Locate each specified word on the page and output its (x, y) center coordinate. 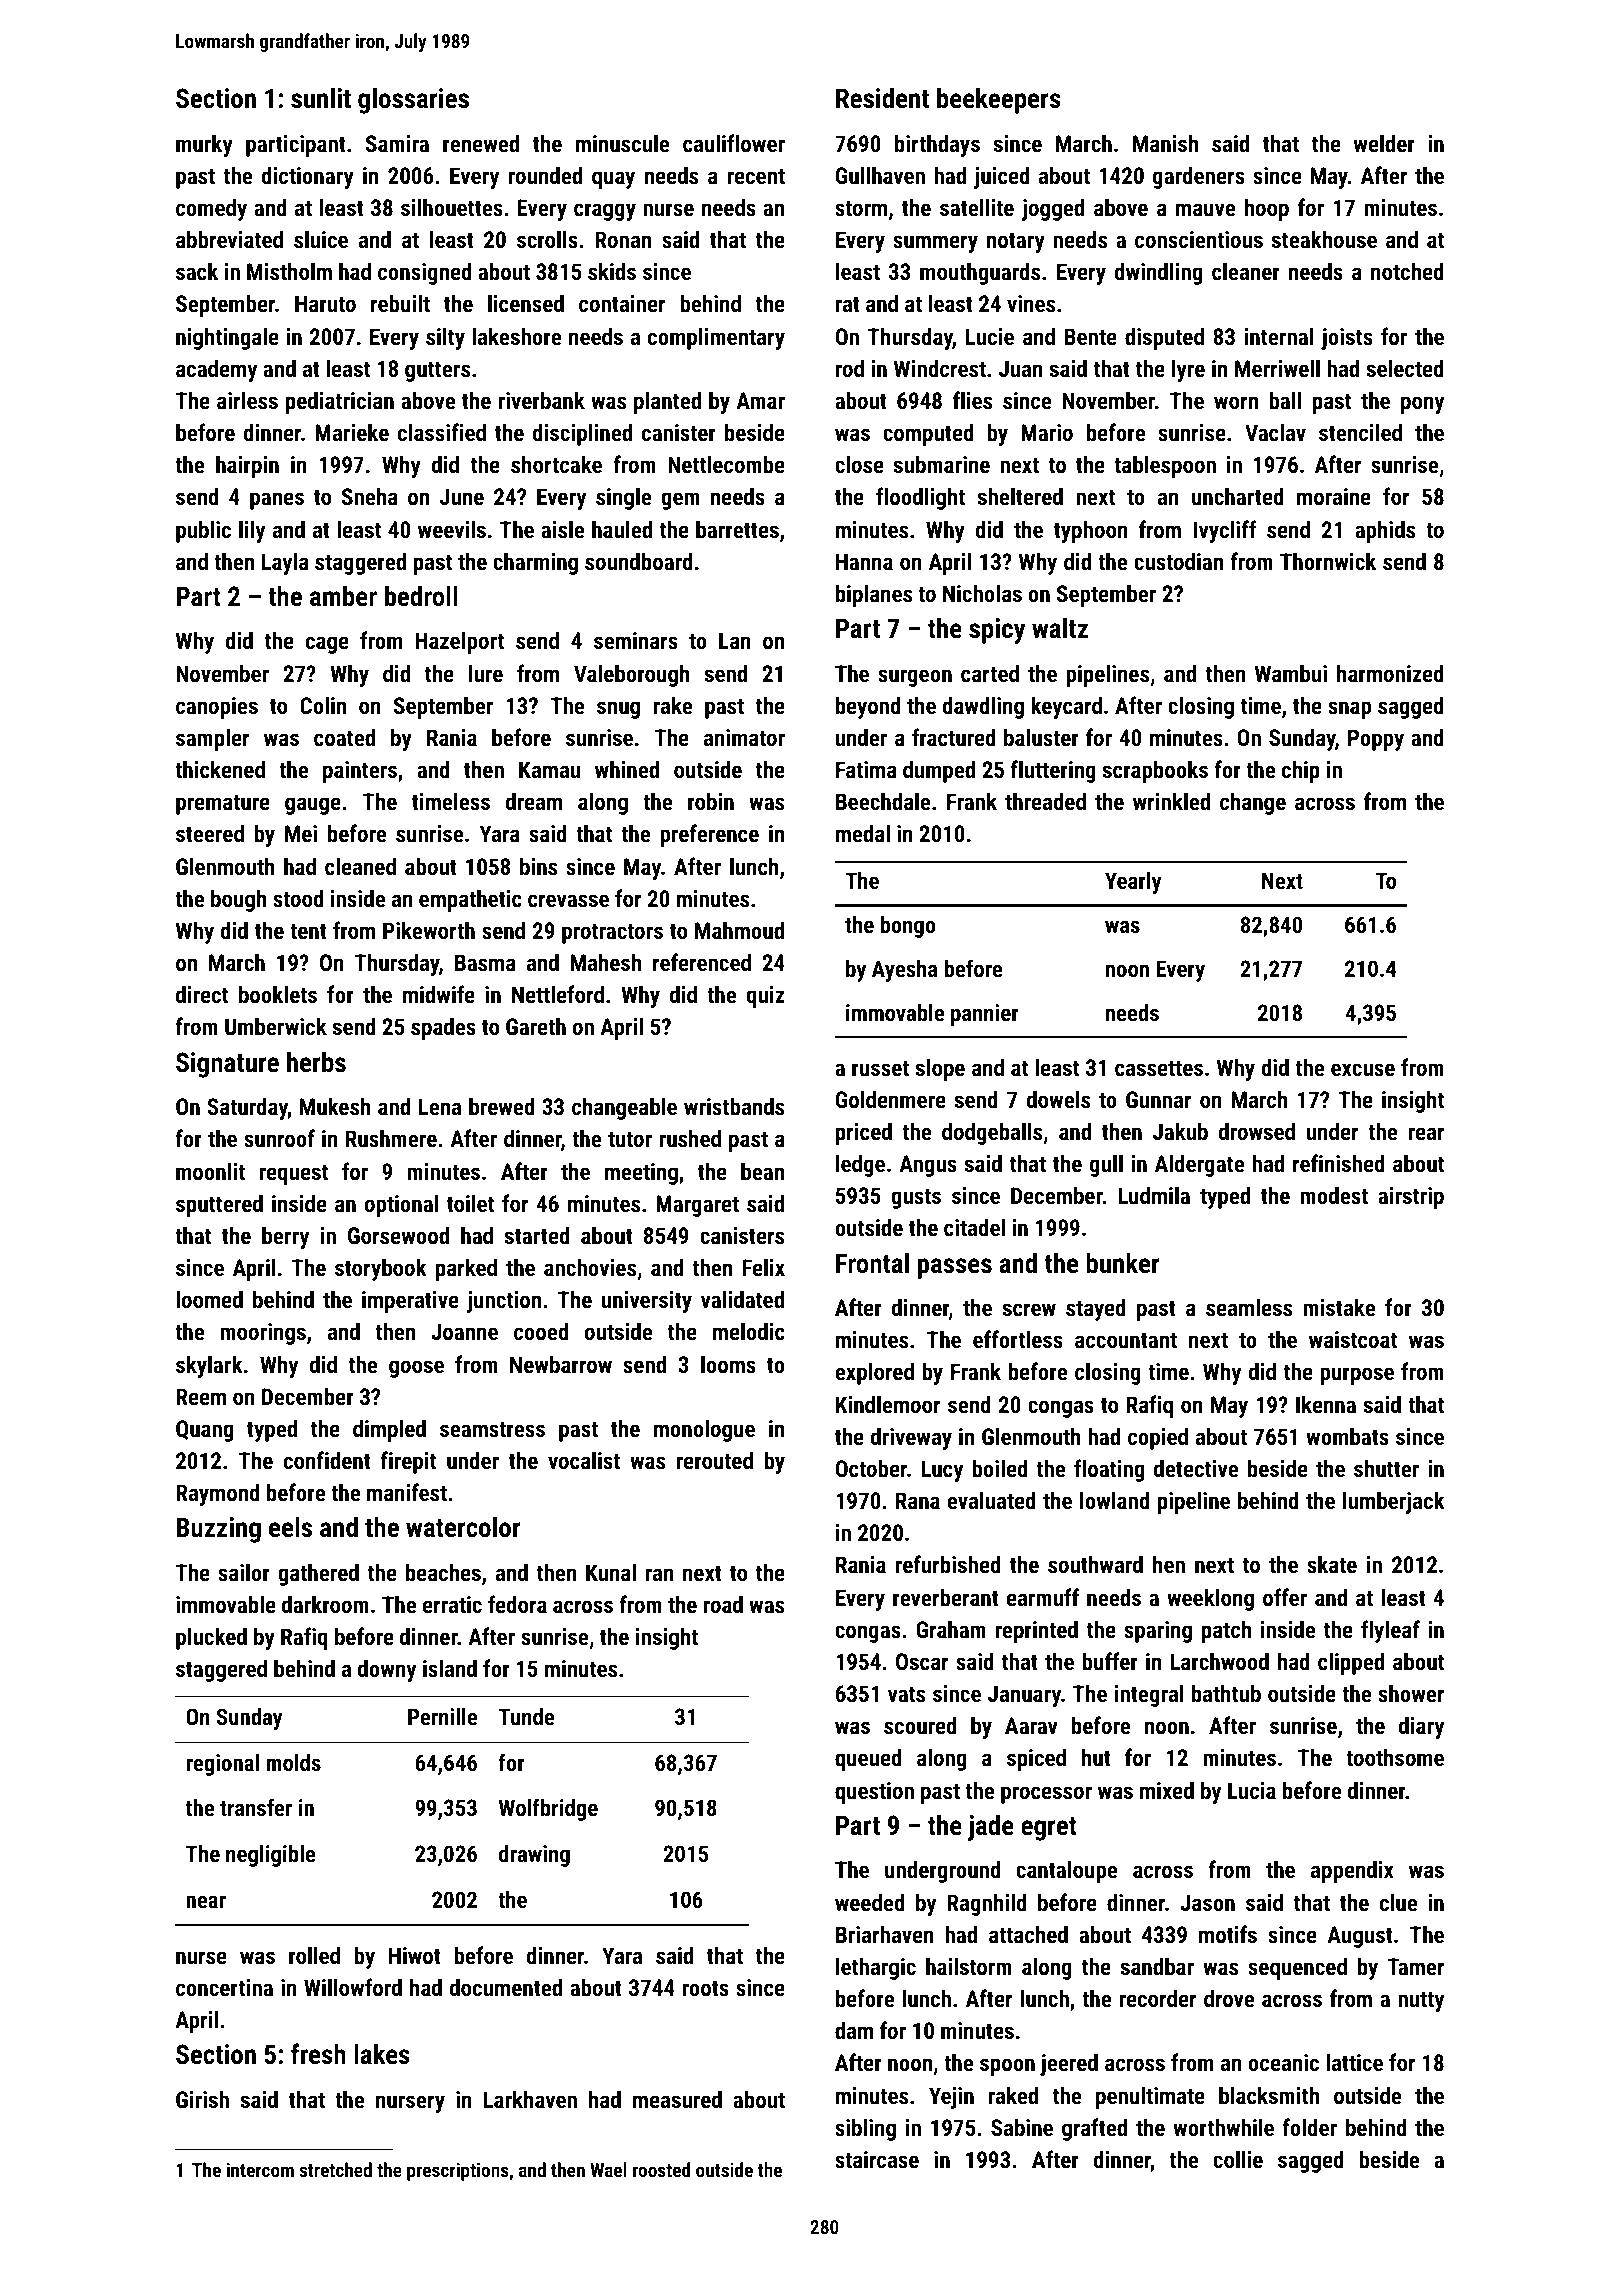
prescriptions (458, 2171)
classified (442, 432)
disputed (1164, 338)
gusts (916, 1198)
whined (627, 769)
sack (197, 271)
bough (239, 900)
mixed (1167, 1790)
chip (1301, 771)
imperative (410, 1302)
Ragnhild (987, 1904)
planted (667, 402)
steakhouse (1324, 239)
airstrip (1411, 1198)
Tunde (526, 1716)
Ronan (623, 239)
